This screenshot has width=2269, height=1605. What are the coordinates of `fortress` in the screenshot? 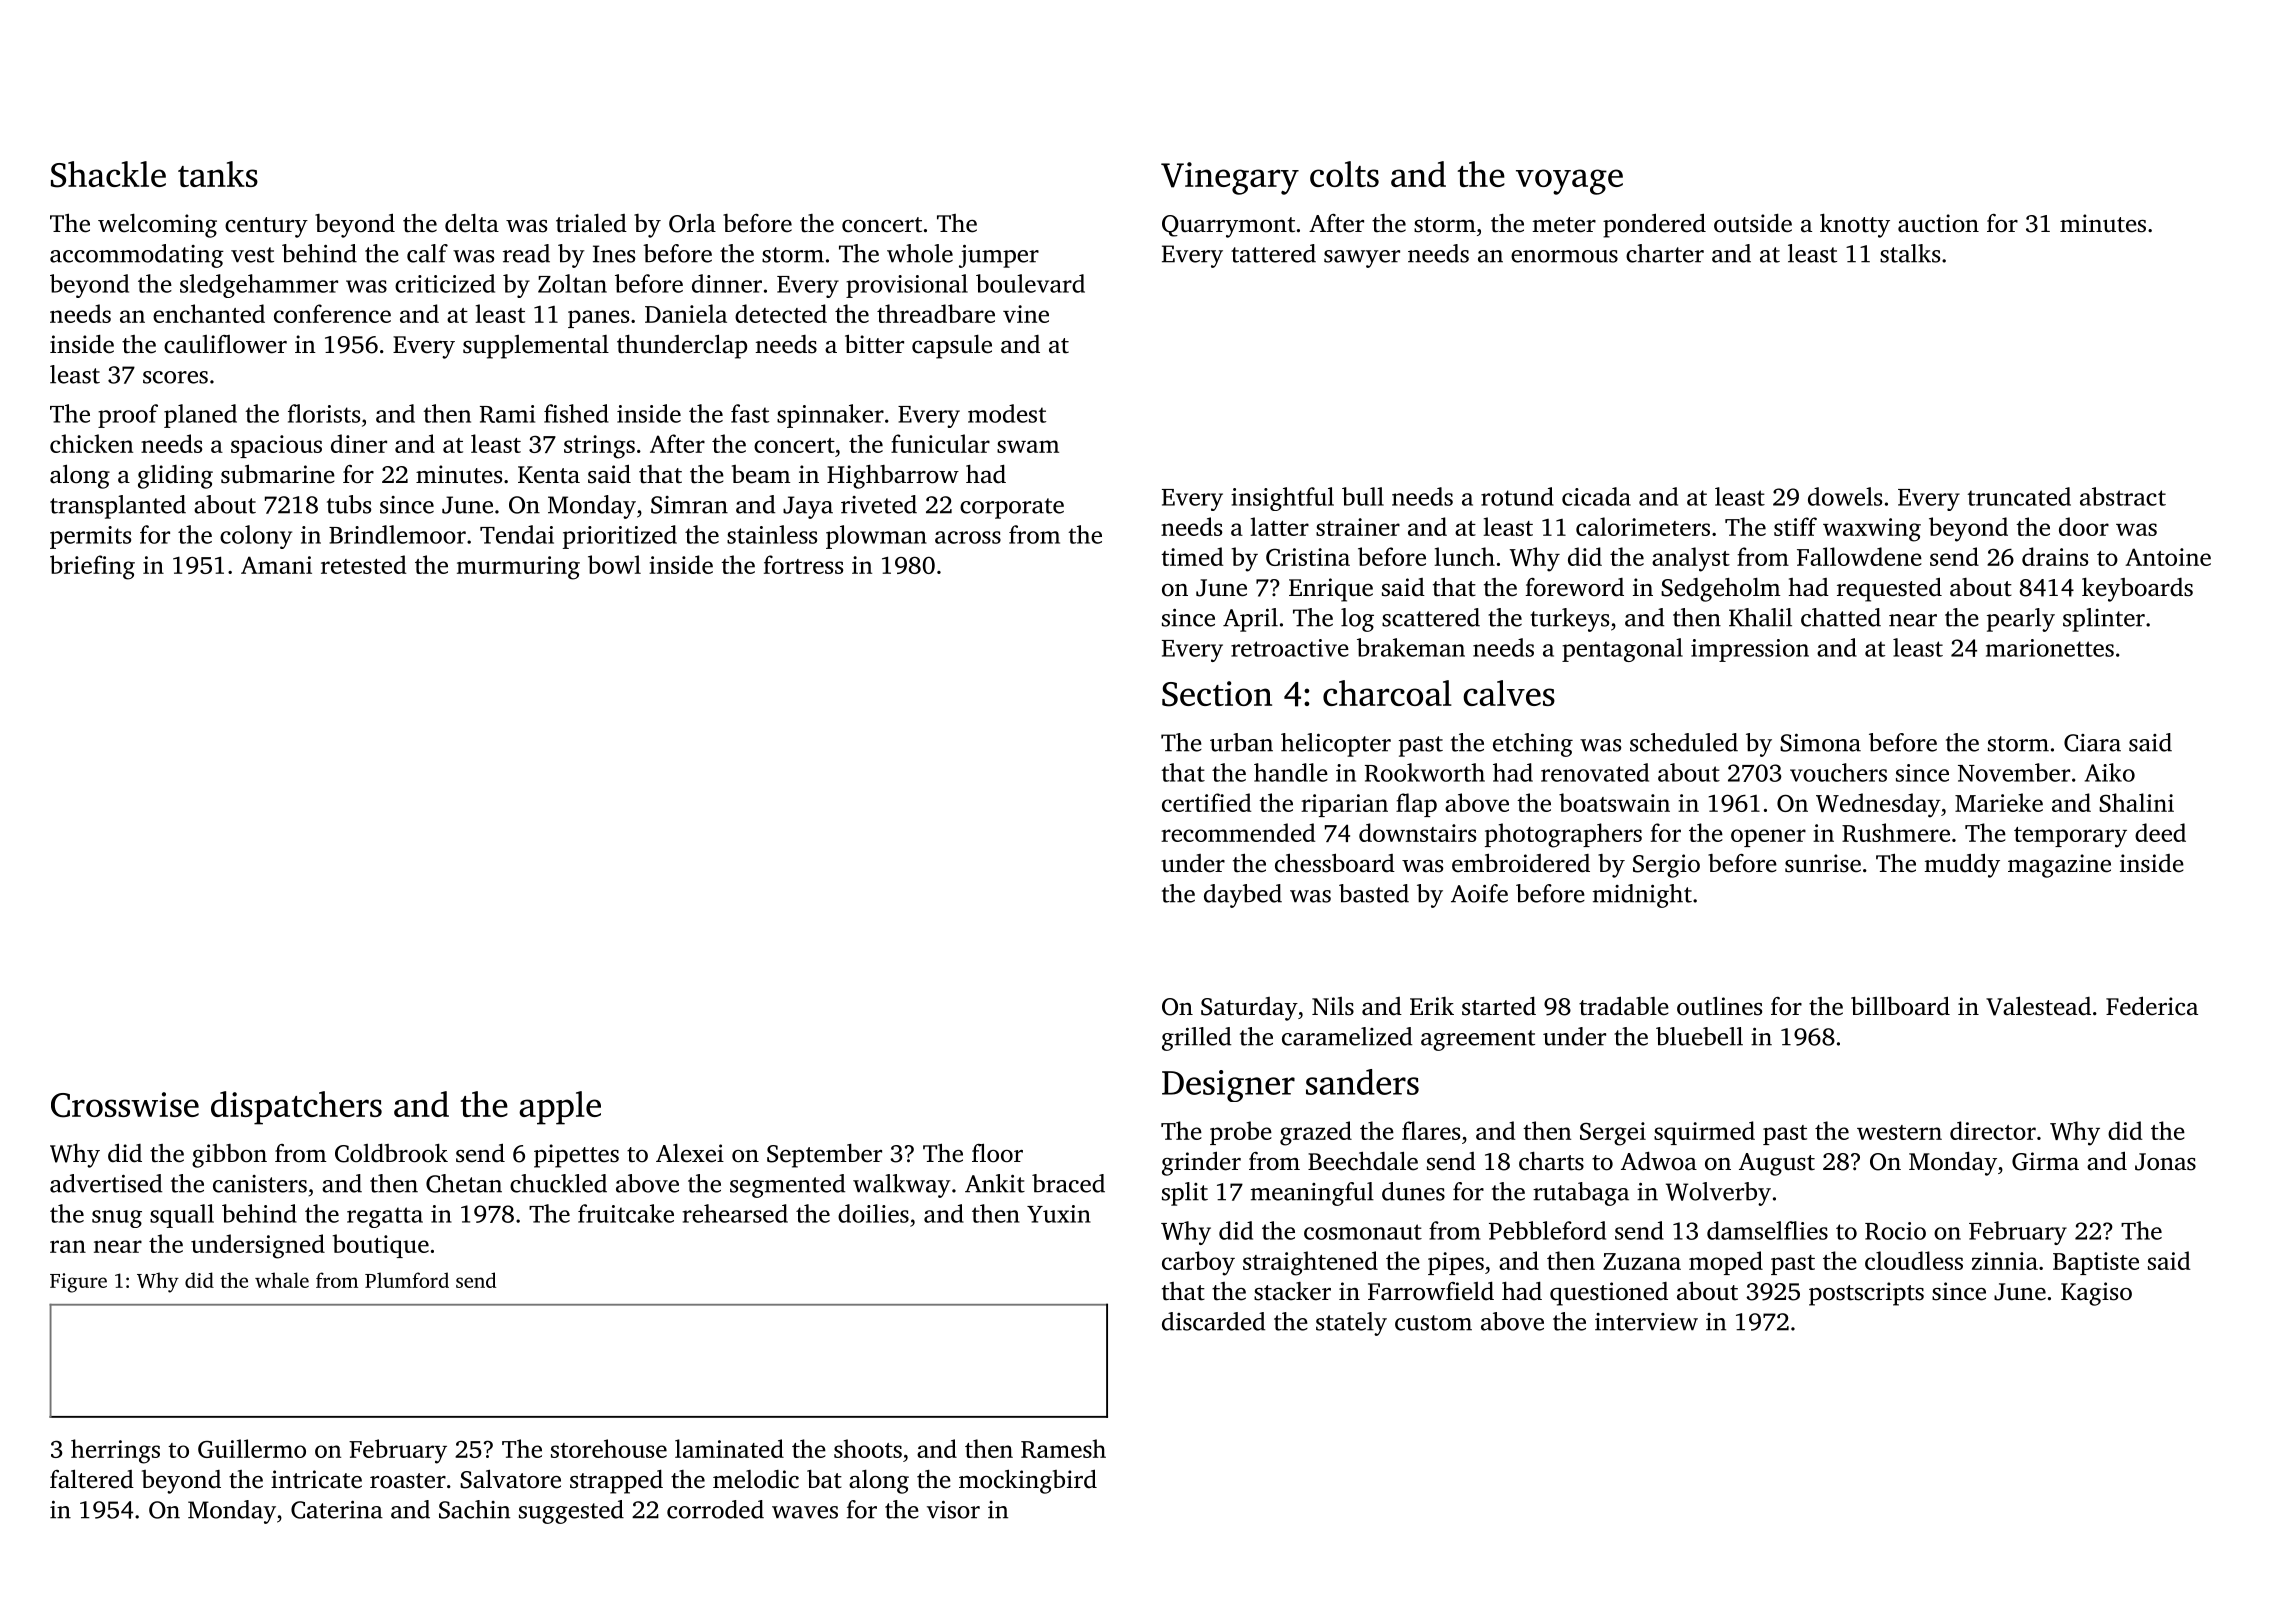 It's located at (803, 564).
